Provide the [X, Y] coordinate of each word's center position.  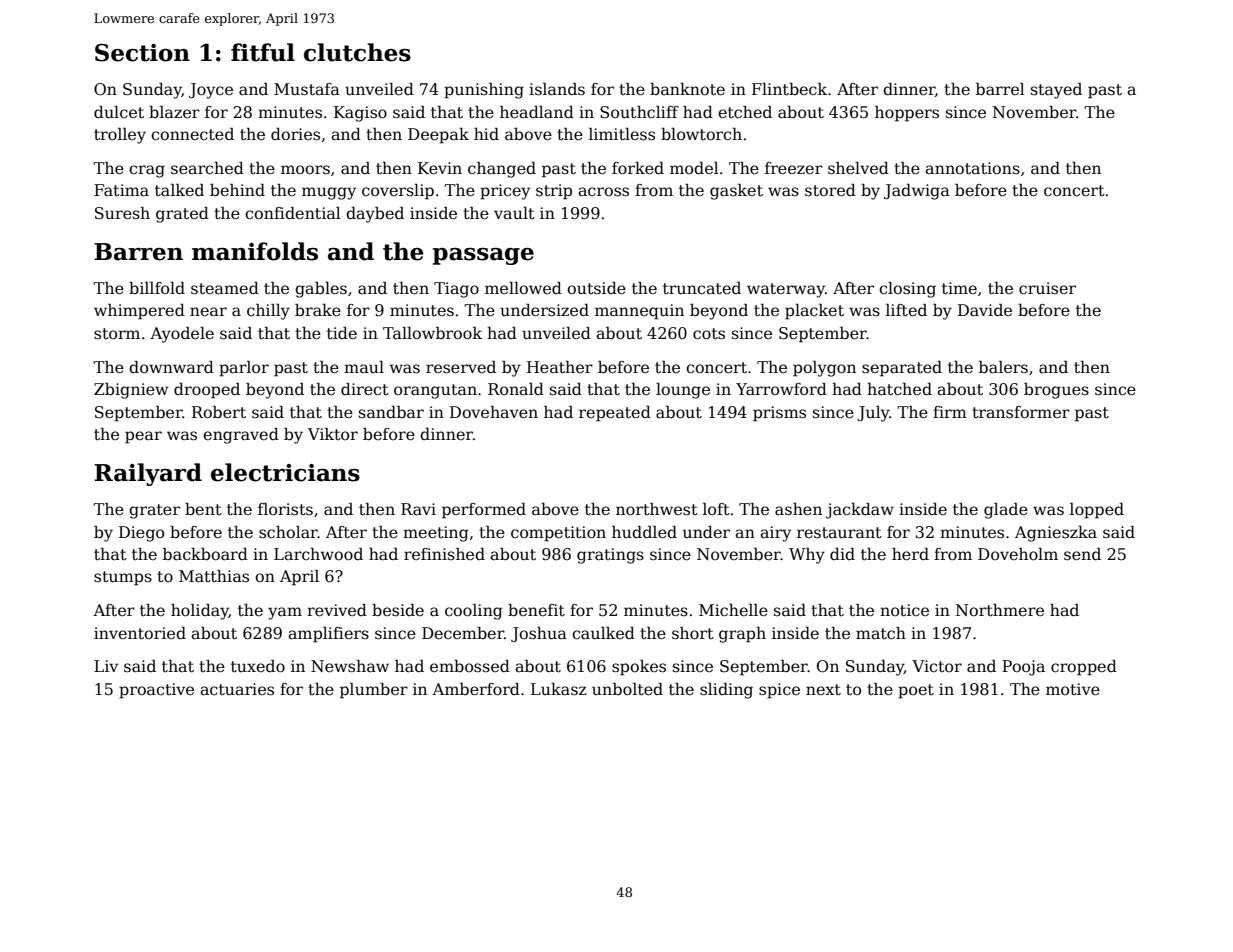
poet [916, 691]
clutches [357, 52]
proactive [156, 691]
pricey [505, 192]
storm [117, 333]
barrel [1000, 89]
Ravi [418, 509]
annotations [972, 168]
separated [902, 369]
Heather [560, 367]
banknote [687, 89]
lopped [1097, 511]
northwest [657, 509]
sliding [726, 691]
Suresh [122, 213]
